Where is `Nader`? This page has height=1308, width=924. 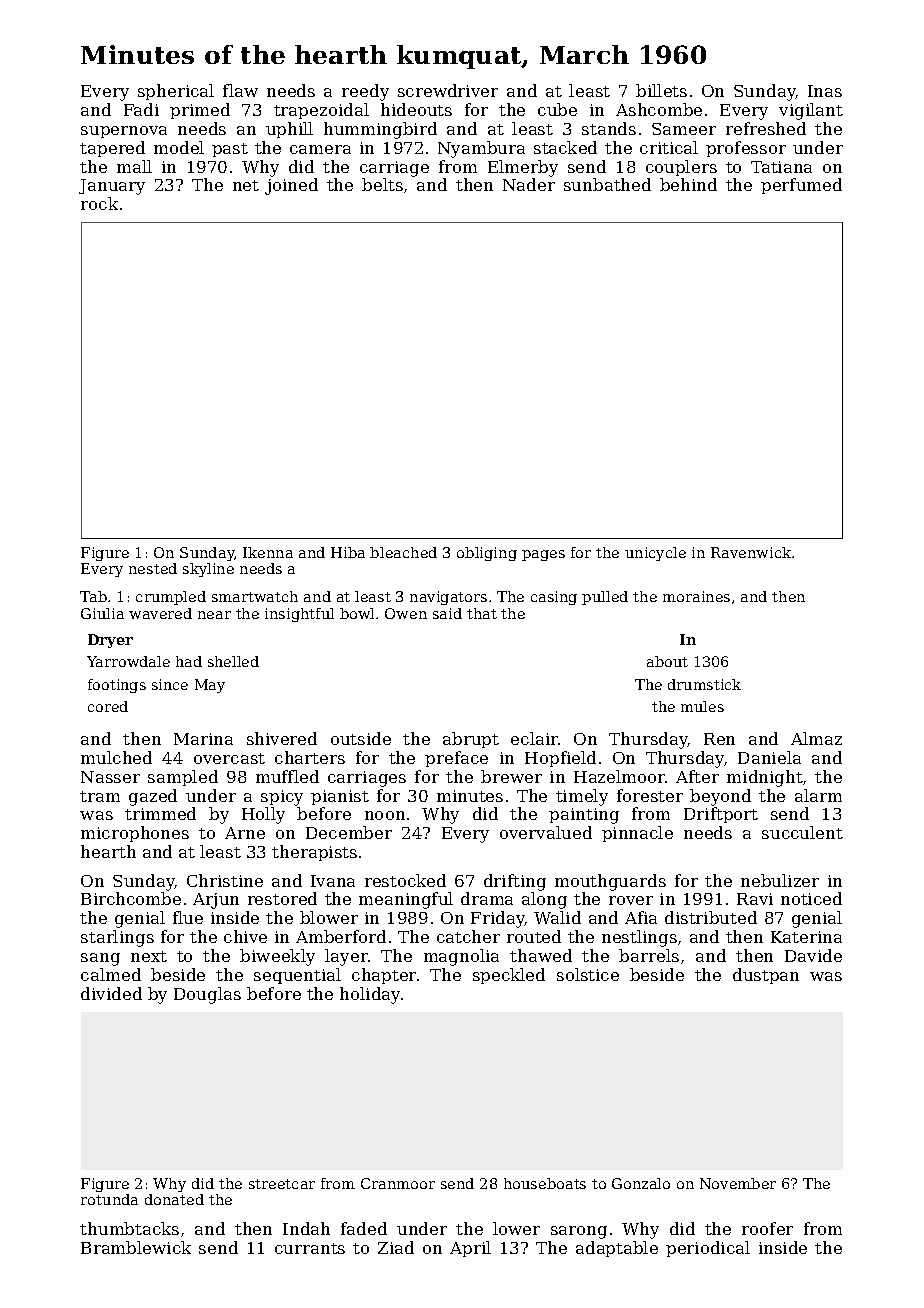
Nader is located at coordinates (529, 184).
